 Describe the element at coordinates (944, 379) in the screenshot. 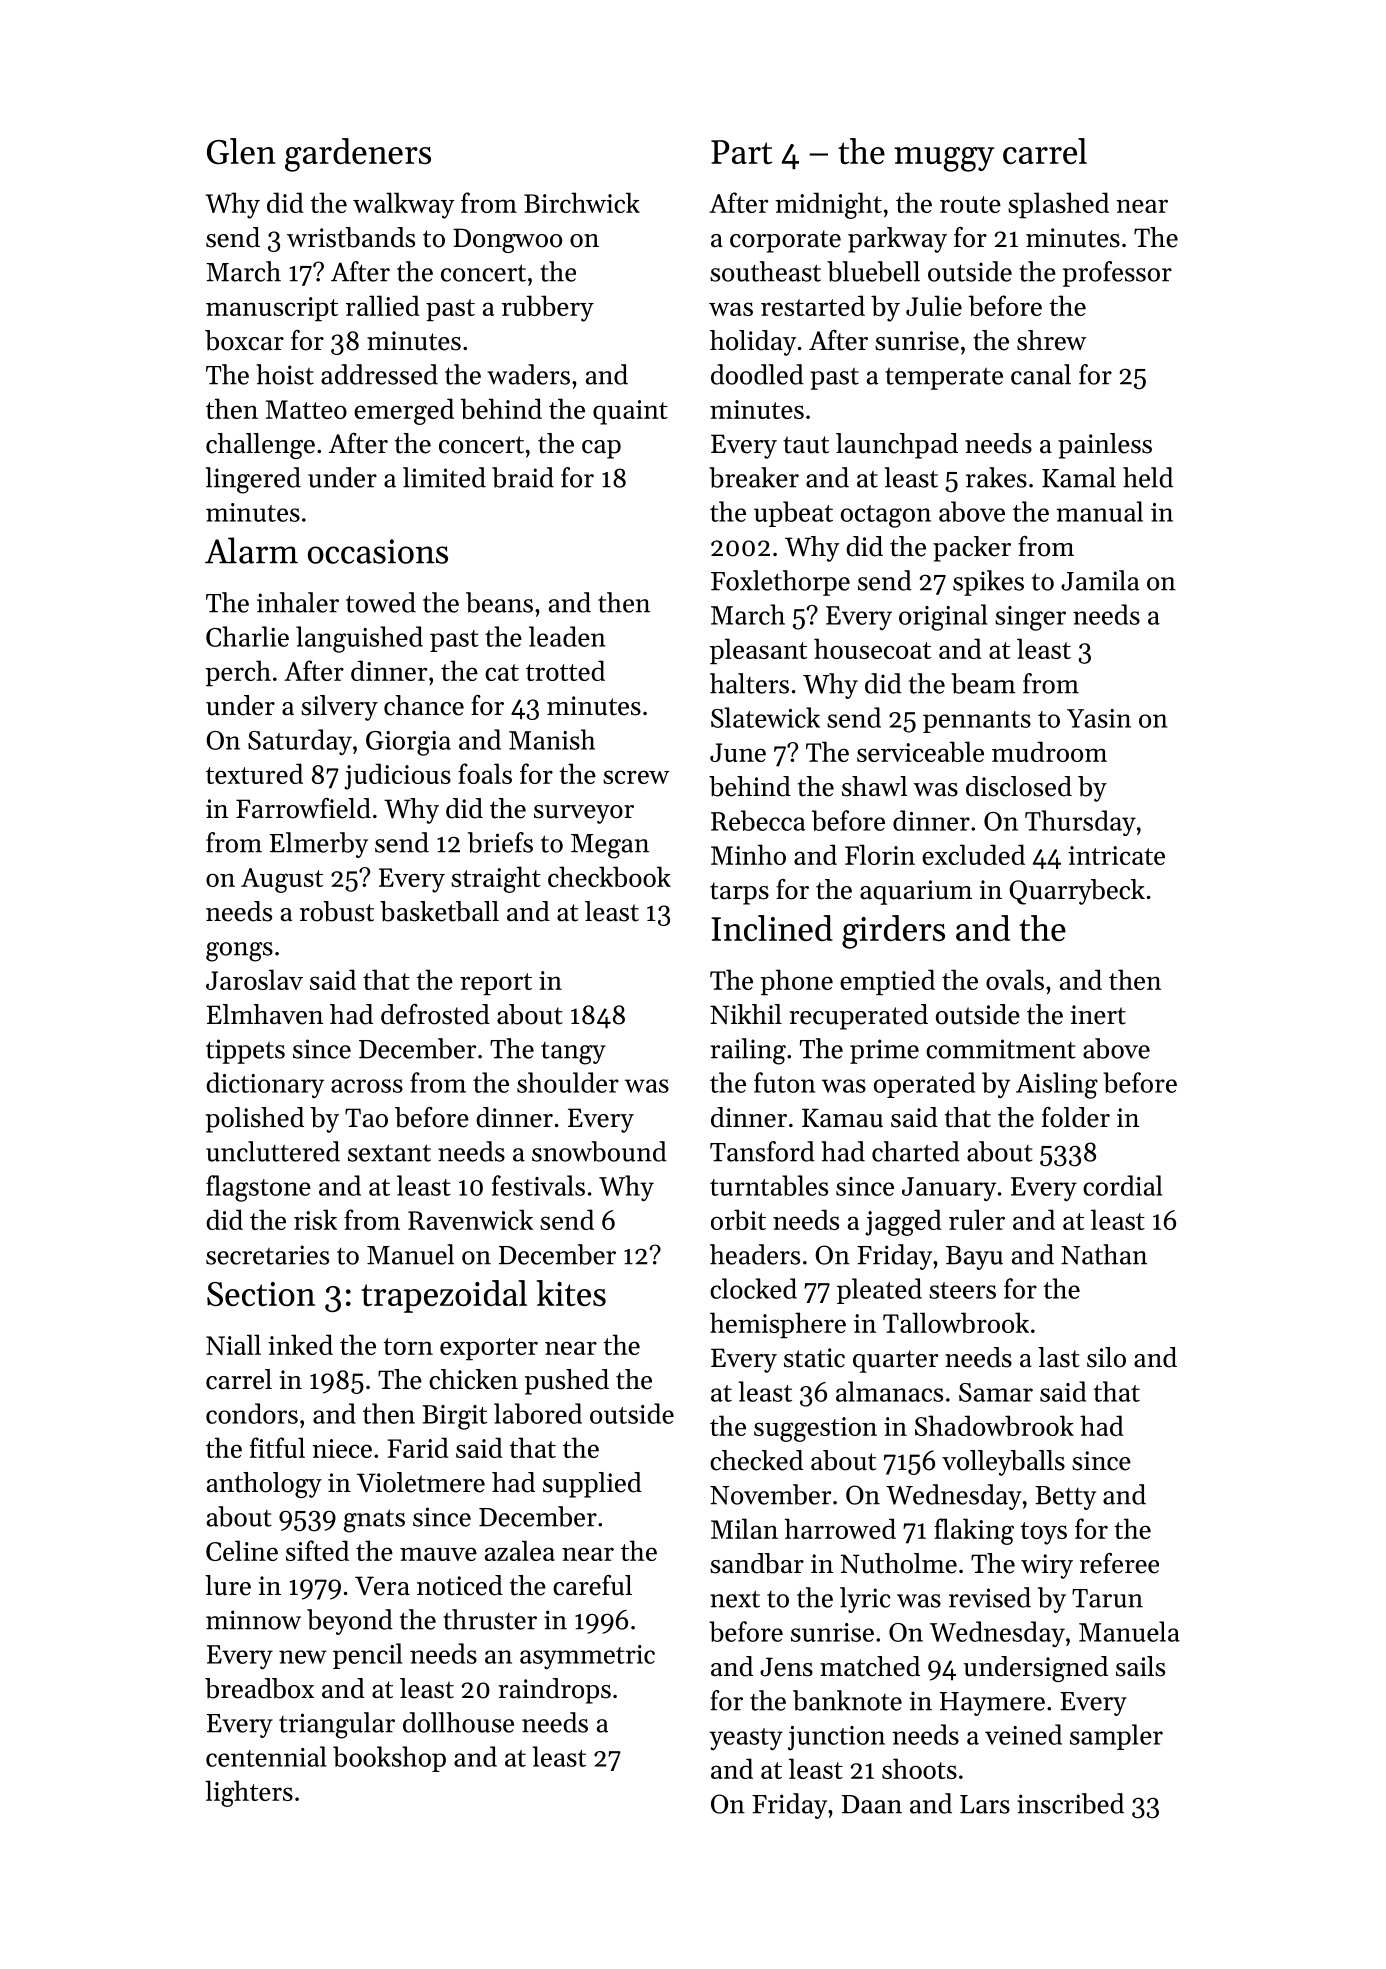

I see `temperate` at that location.
